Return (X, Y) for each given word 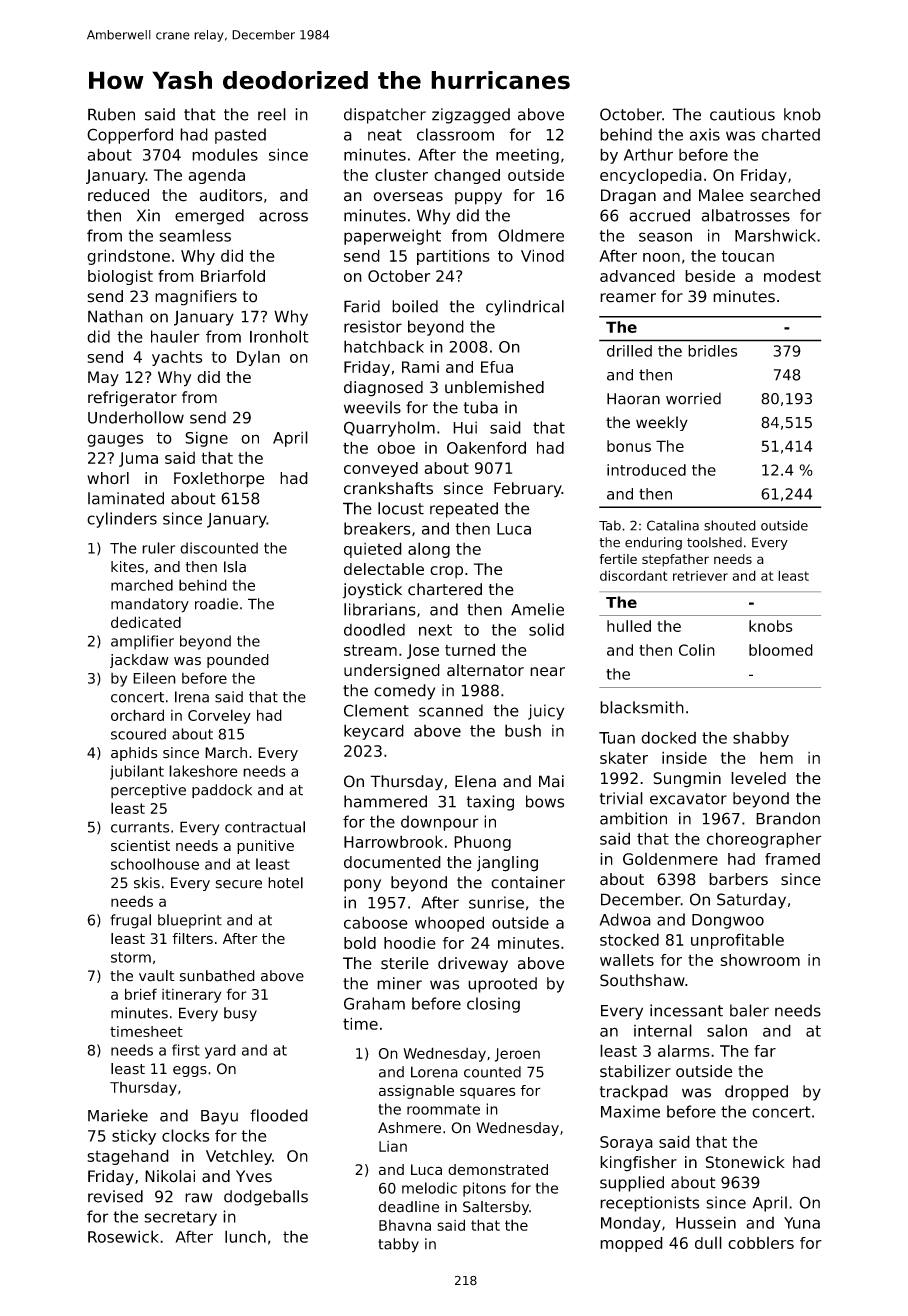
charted (791, 134)
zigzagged (471, 116)
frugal (130, 921)
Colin (697, 650)
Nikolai (170, 1176)
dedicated (146, 622)
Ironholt (279, 336)
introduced (646, 470)
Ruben (111, 114)
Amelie (537, 609)
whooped (449, 924)
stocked (629, 939)
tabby (398, 1245)
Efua (497, 367)
